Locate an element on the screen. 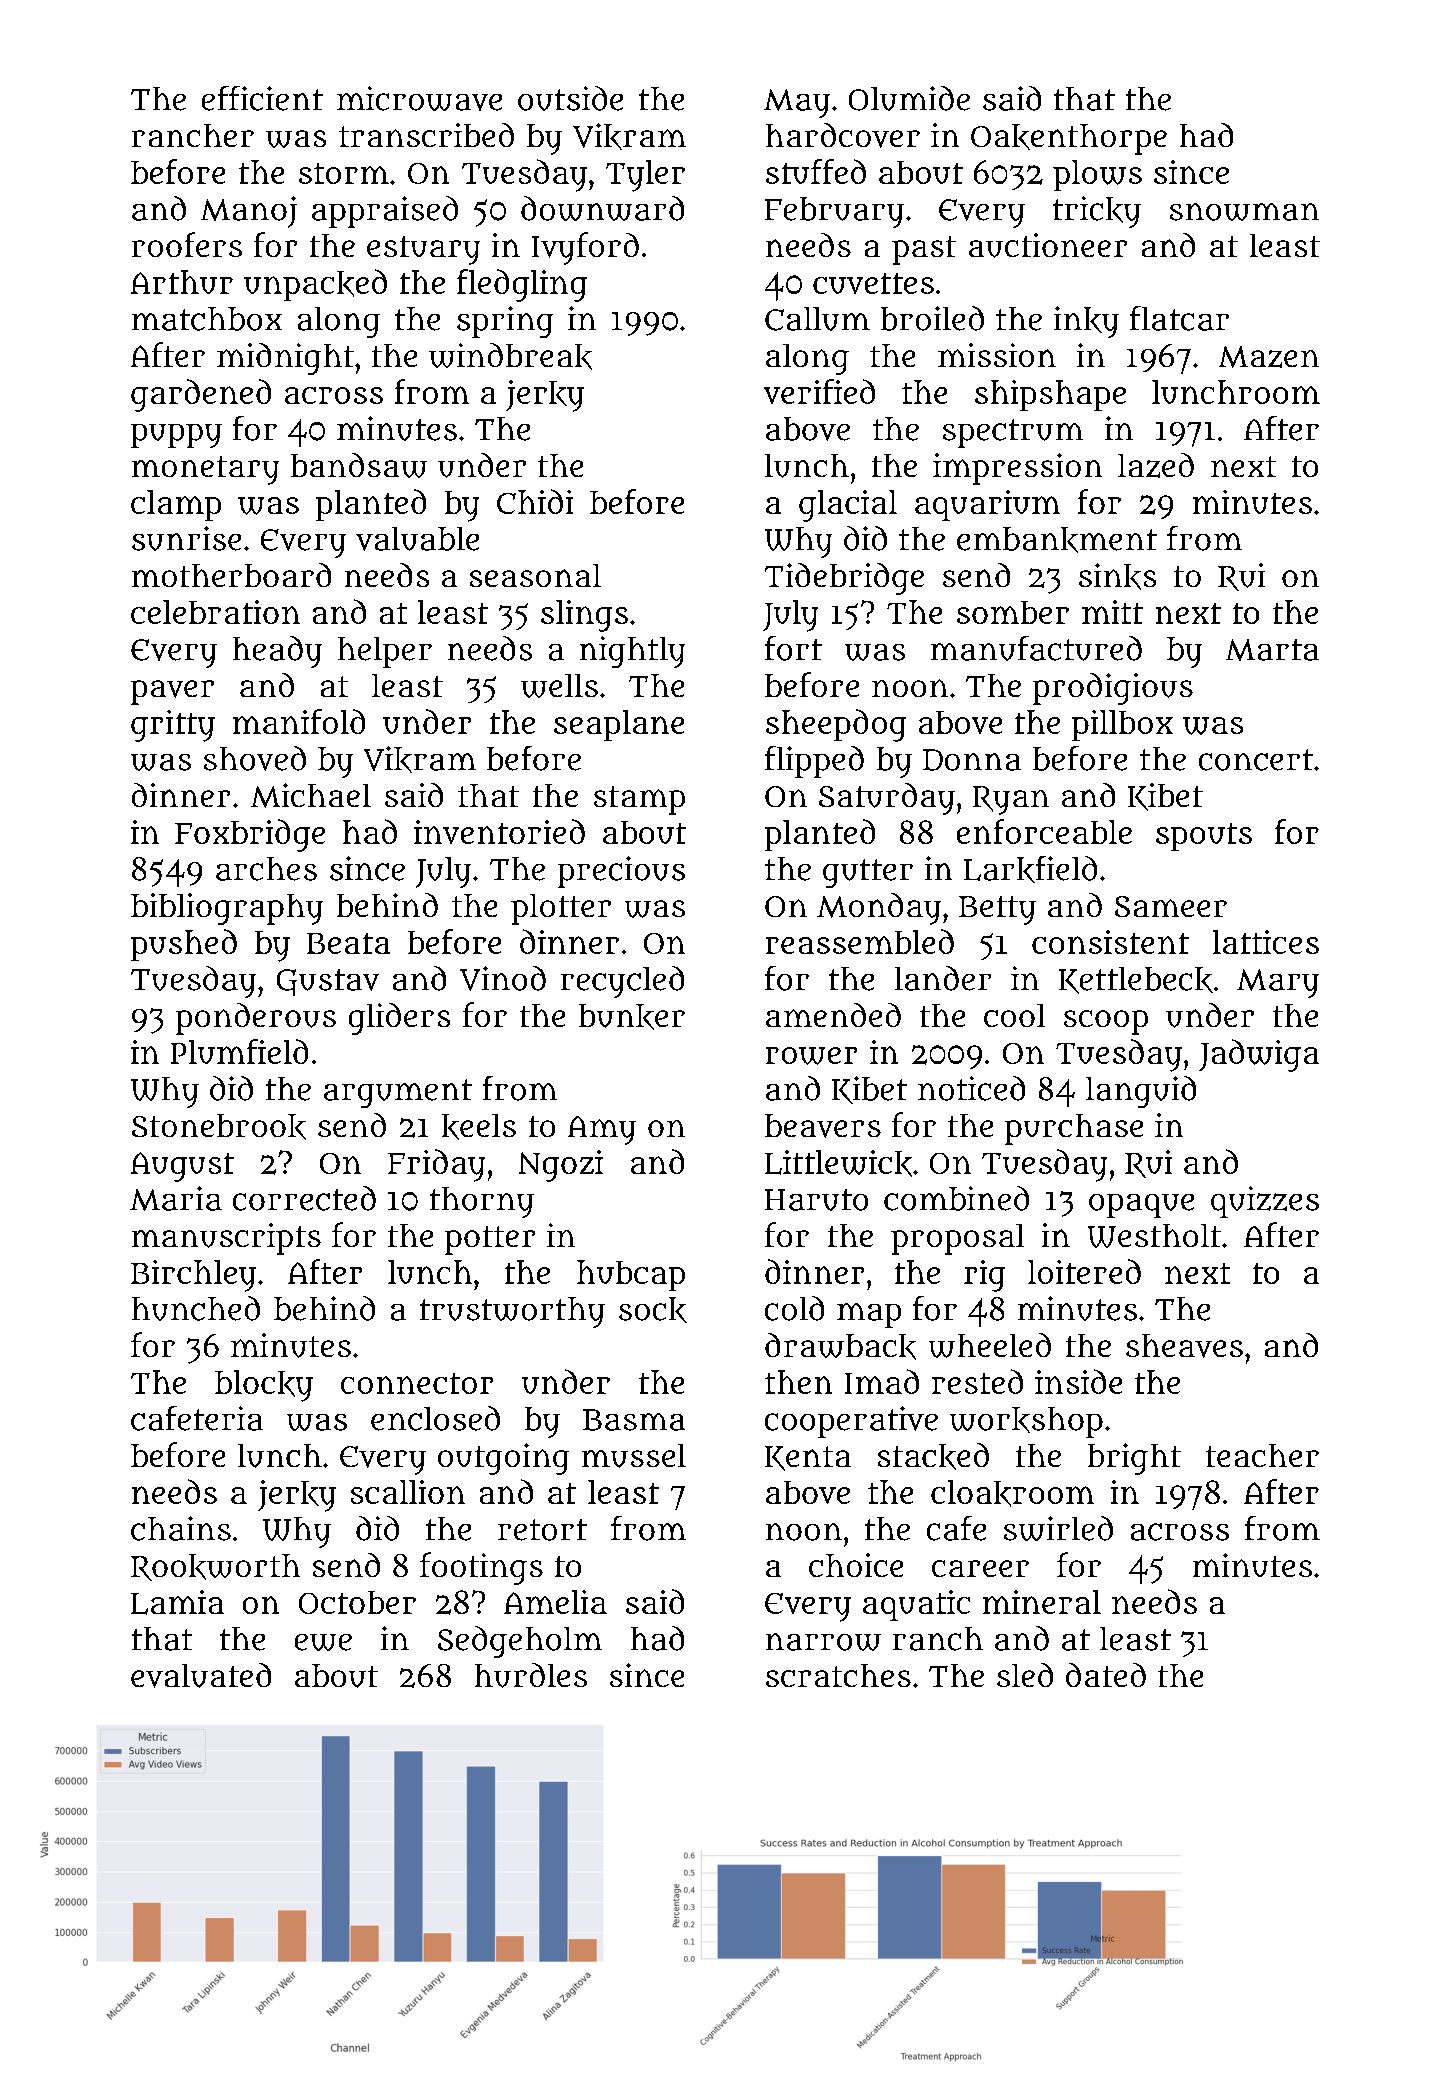  wells is located at coordinates (559, 686).
